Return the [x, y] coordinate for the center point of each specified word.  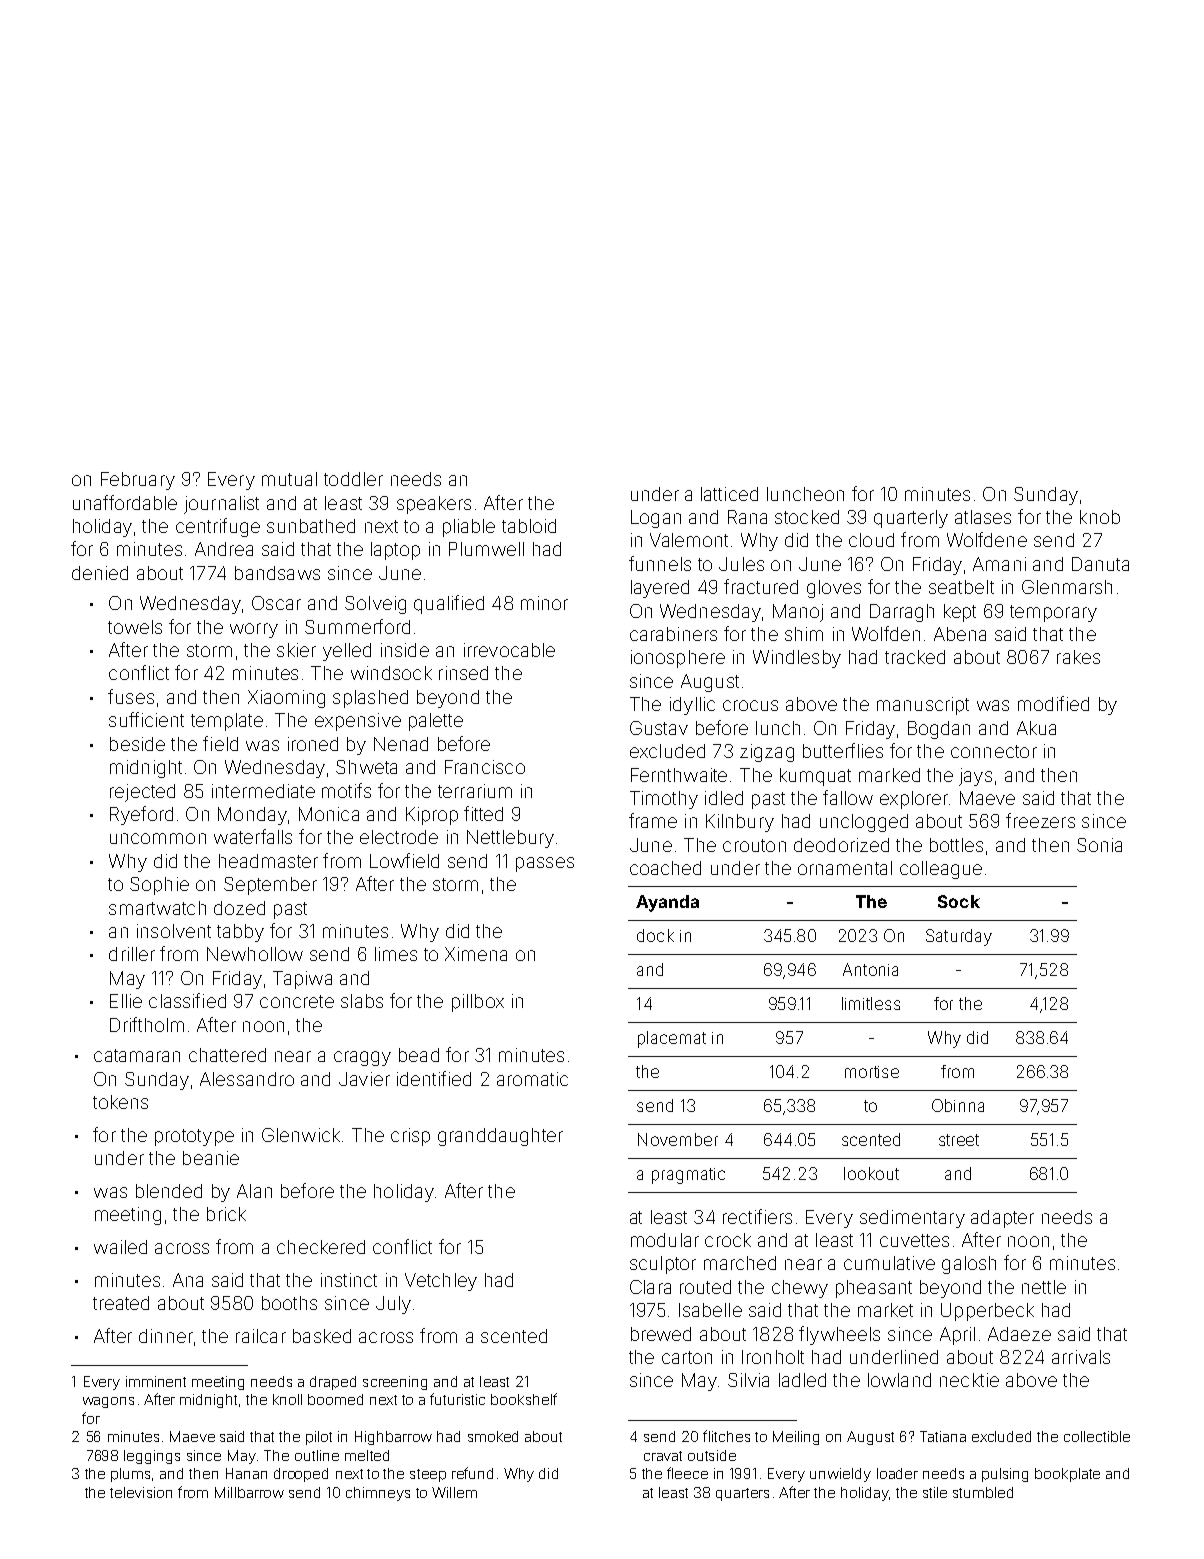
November [678, 1139]
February [138, 481]
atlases [983, 517]
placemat [672, 1039]
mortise [872, 1072]
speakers [434, 505]
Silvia [748, 1380]
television [141, 1492]
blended [169, 1191]
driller [132, 954]
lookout [871, 1173]
